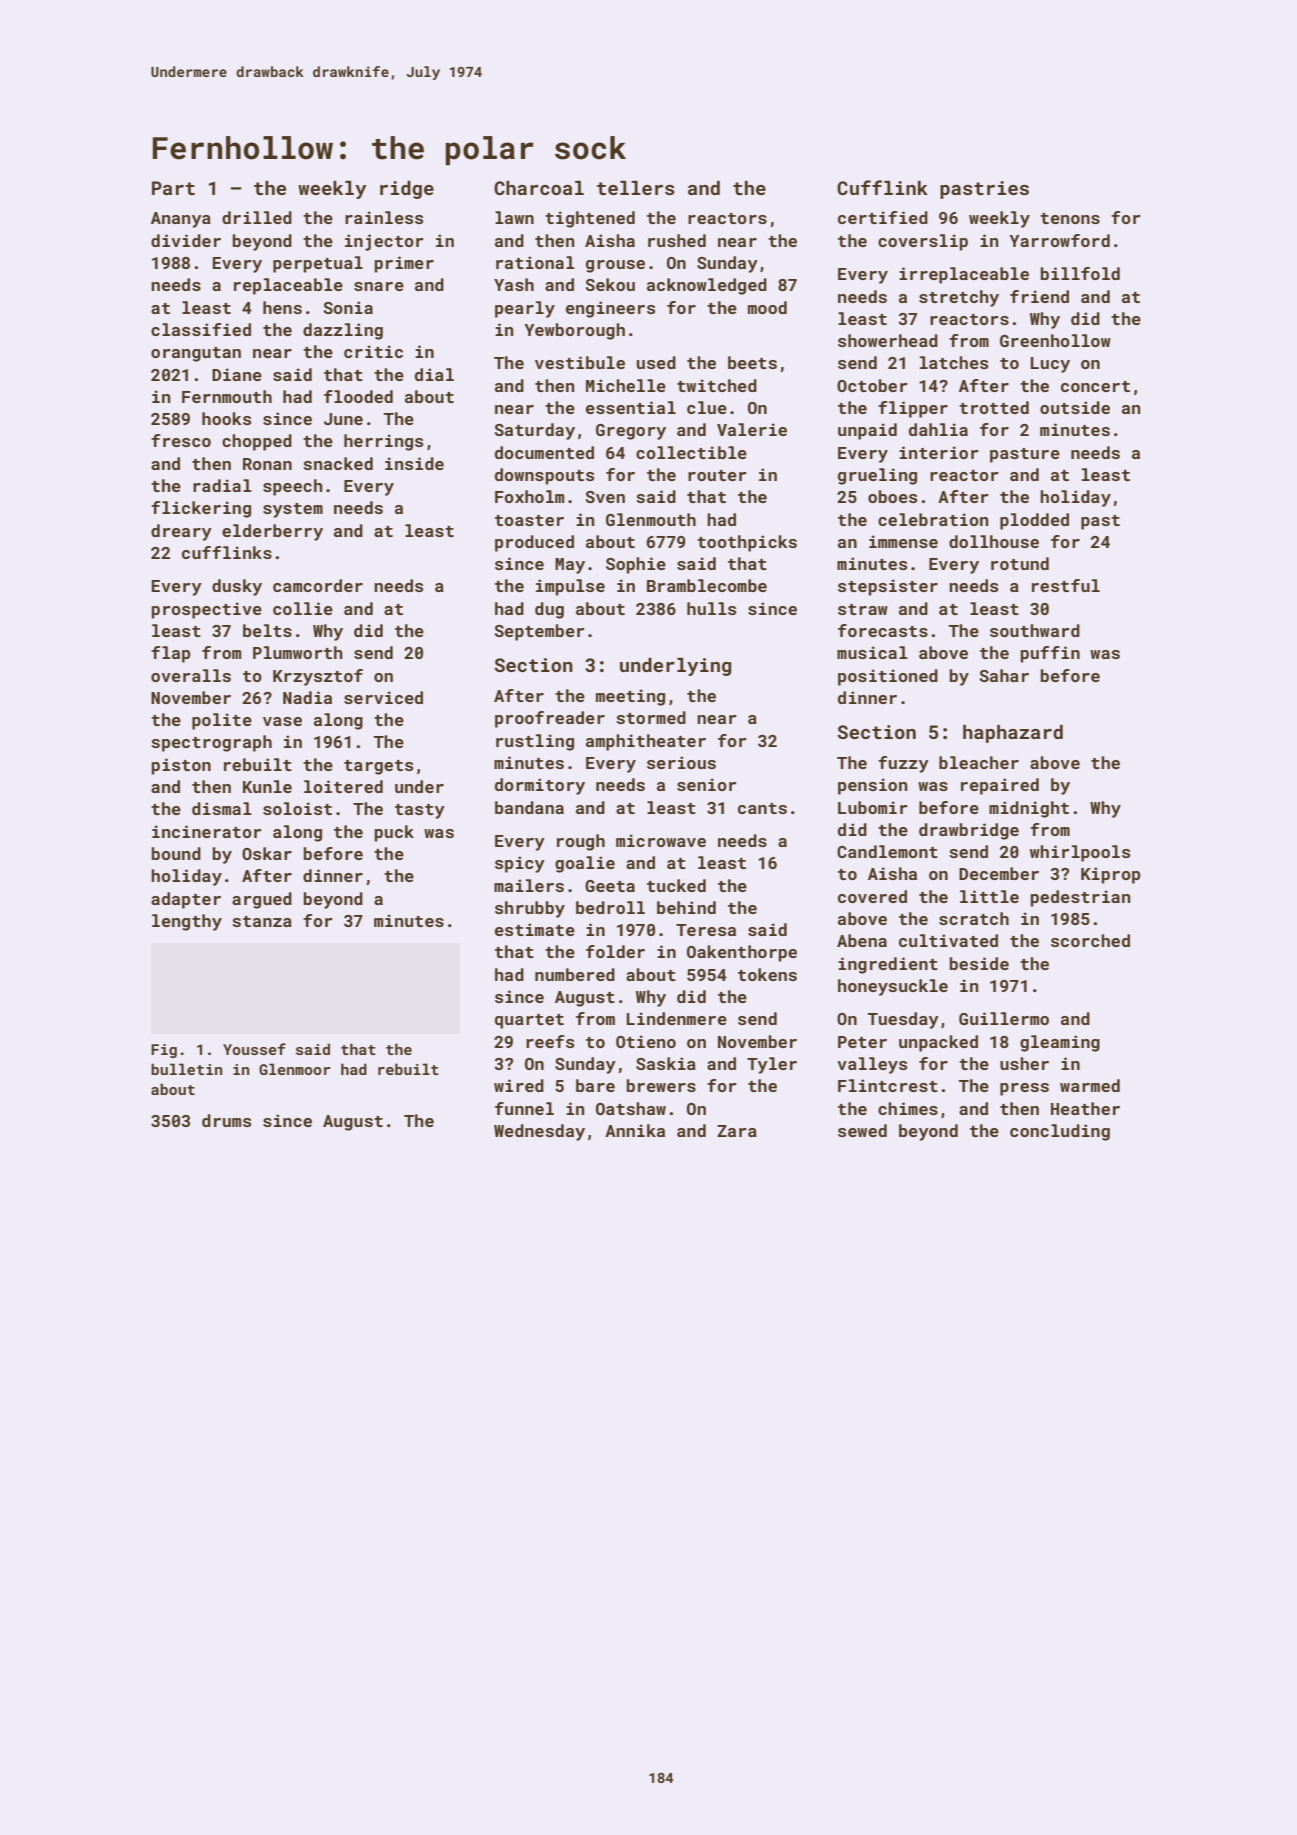 The width and height of the screenshot is (1297, 1835). What do you see at coordinates (379, 286) in the screenshot?
I see `snare` at bounding box center [379, 286].
